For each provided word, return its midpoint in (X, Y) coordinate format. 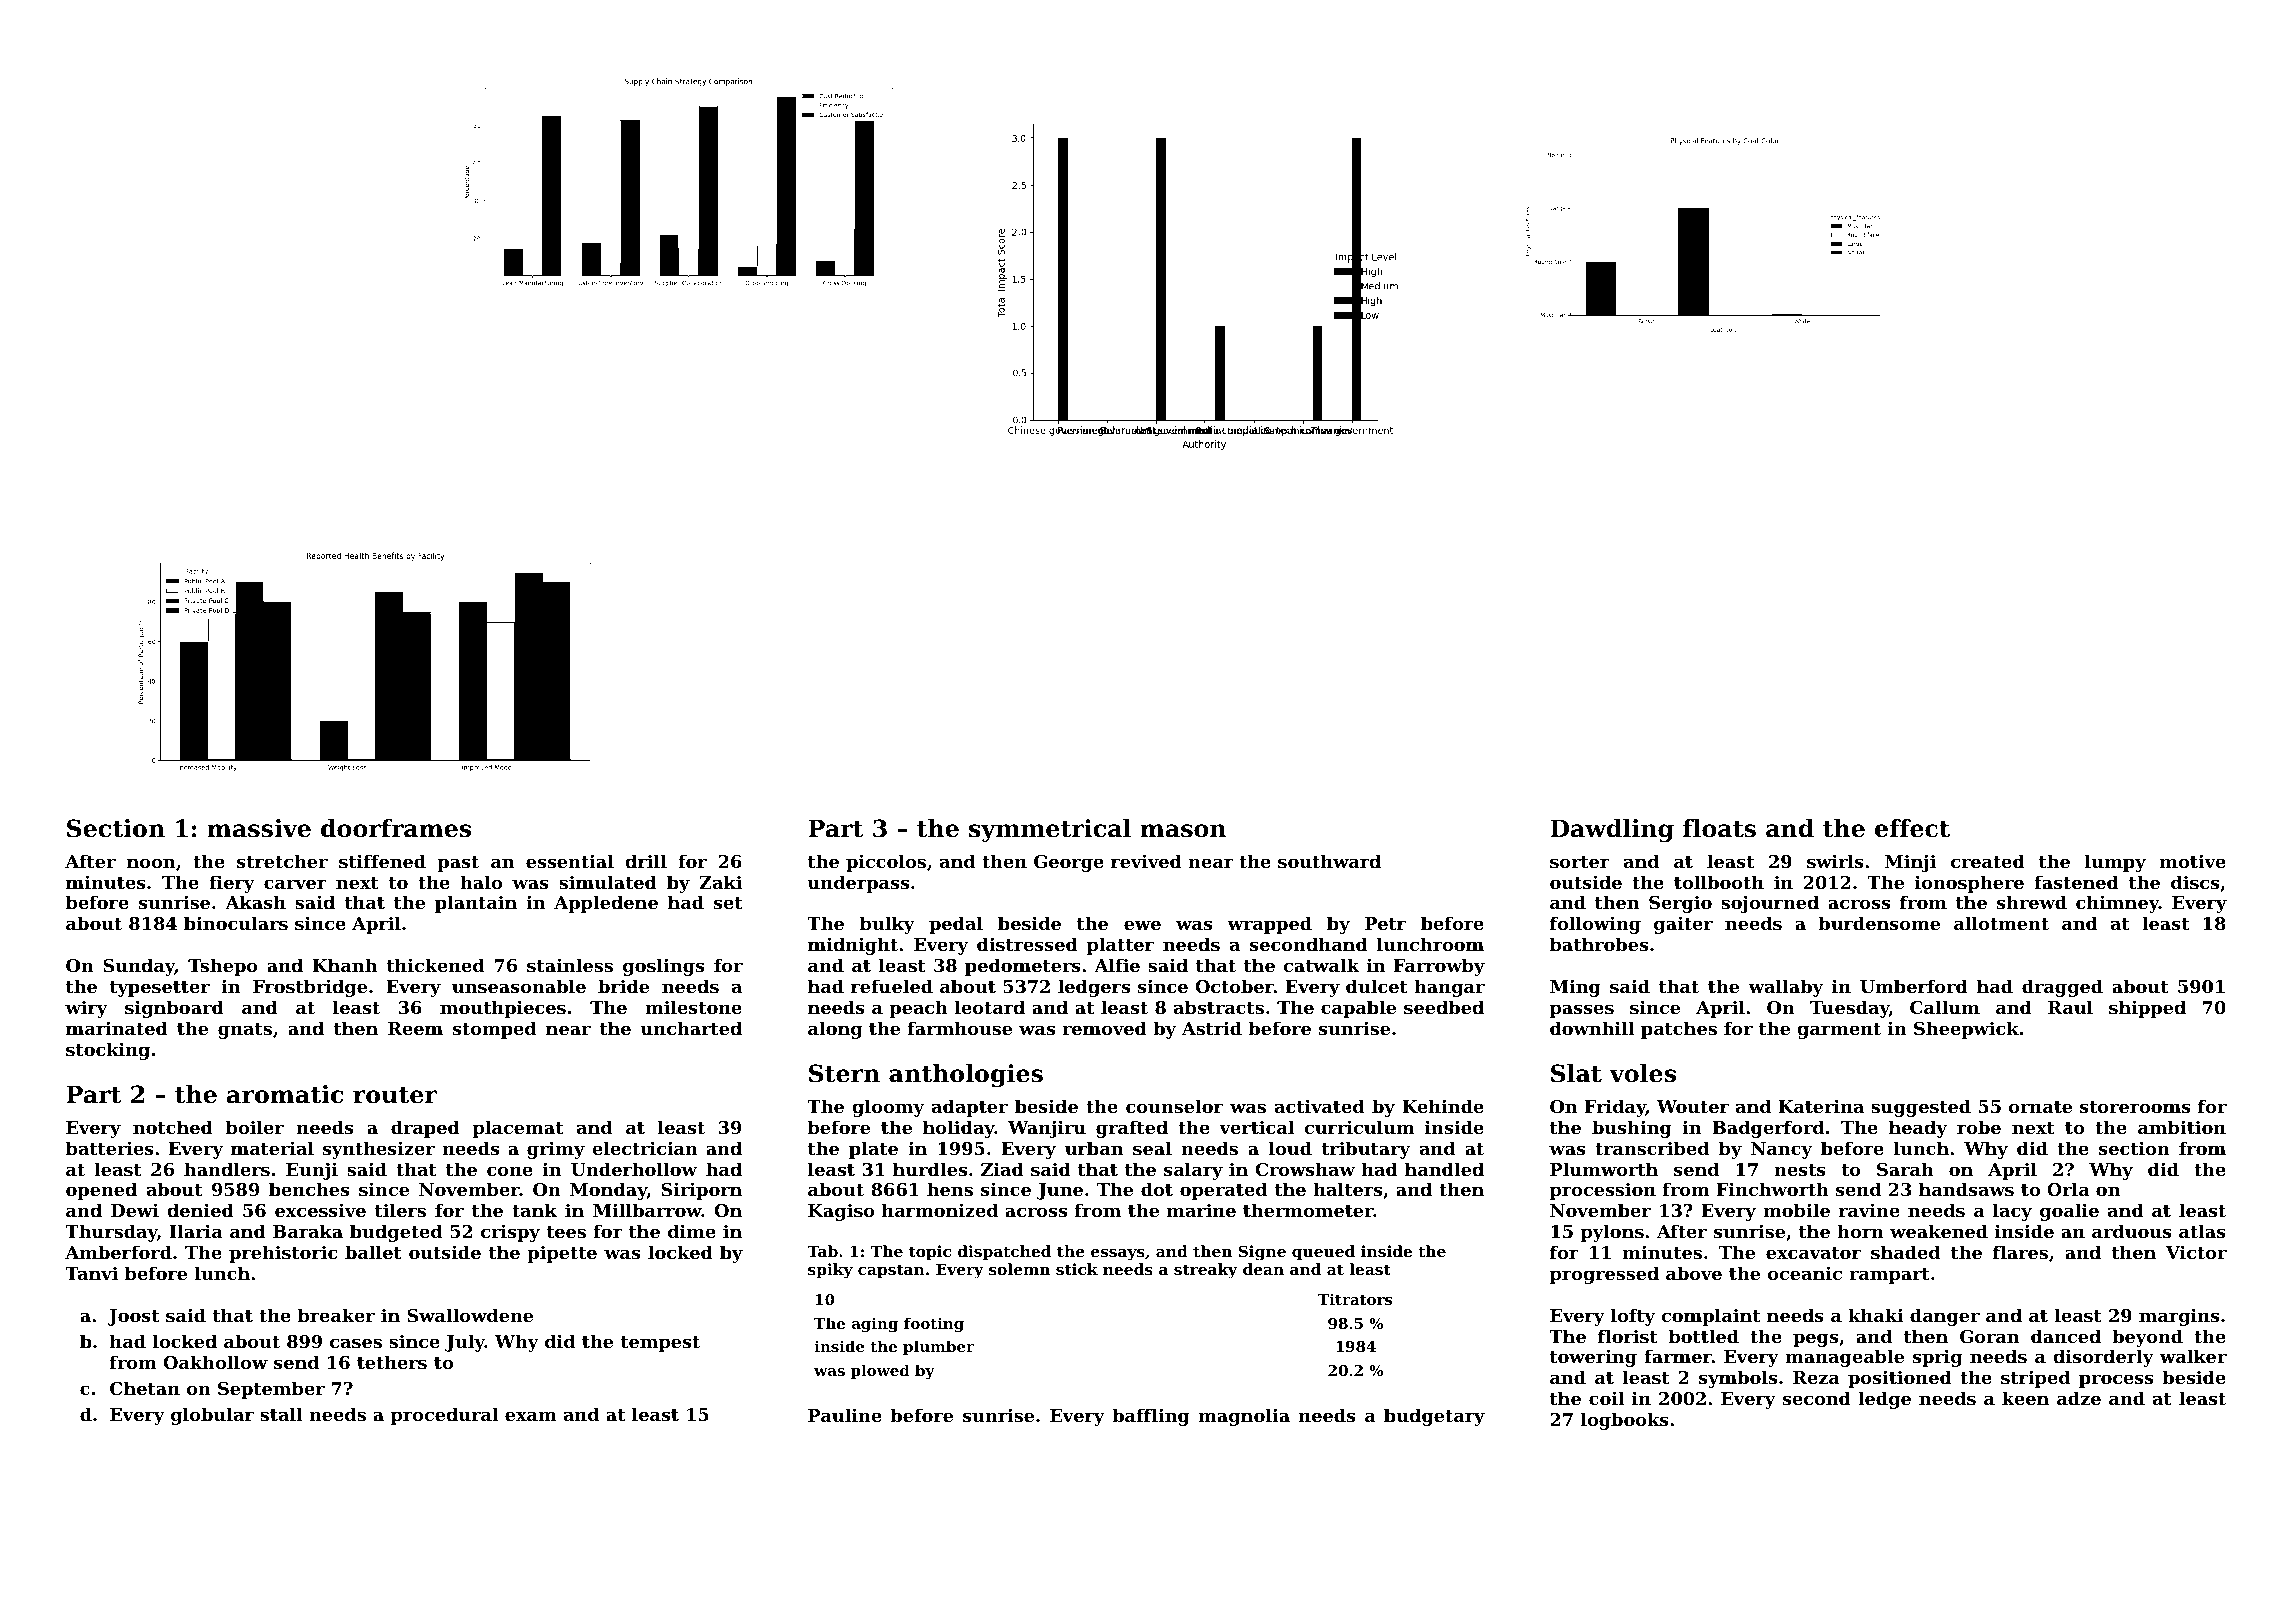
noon (151, 863)
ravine (1869, 1210)
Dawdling (1612, 830)
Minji (1910, 863)
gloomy (888, 1108)
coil (1607, 1398)
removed (1104, 1028)
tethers (392, 1362)
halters (1348, 1189)
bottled (1704, 1336)
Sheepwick (1966, 1030)
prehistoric (283, 1254)
